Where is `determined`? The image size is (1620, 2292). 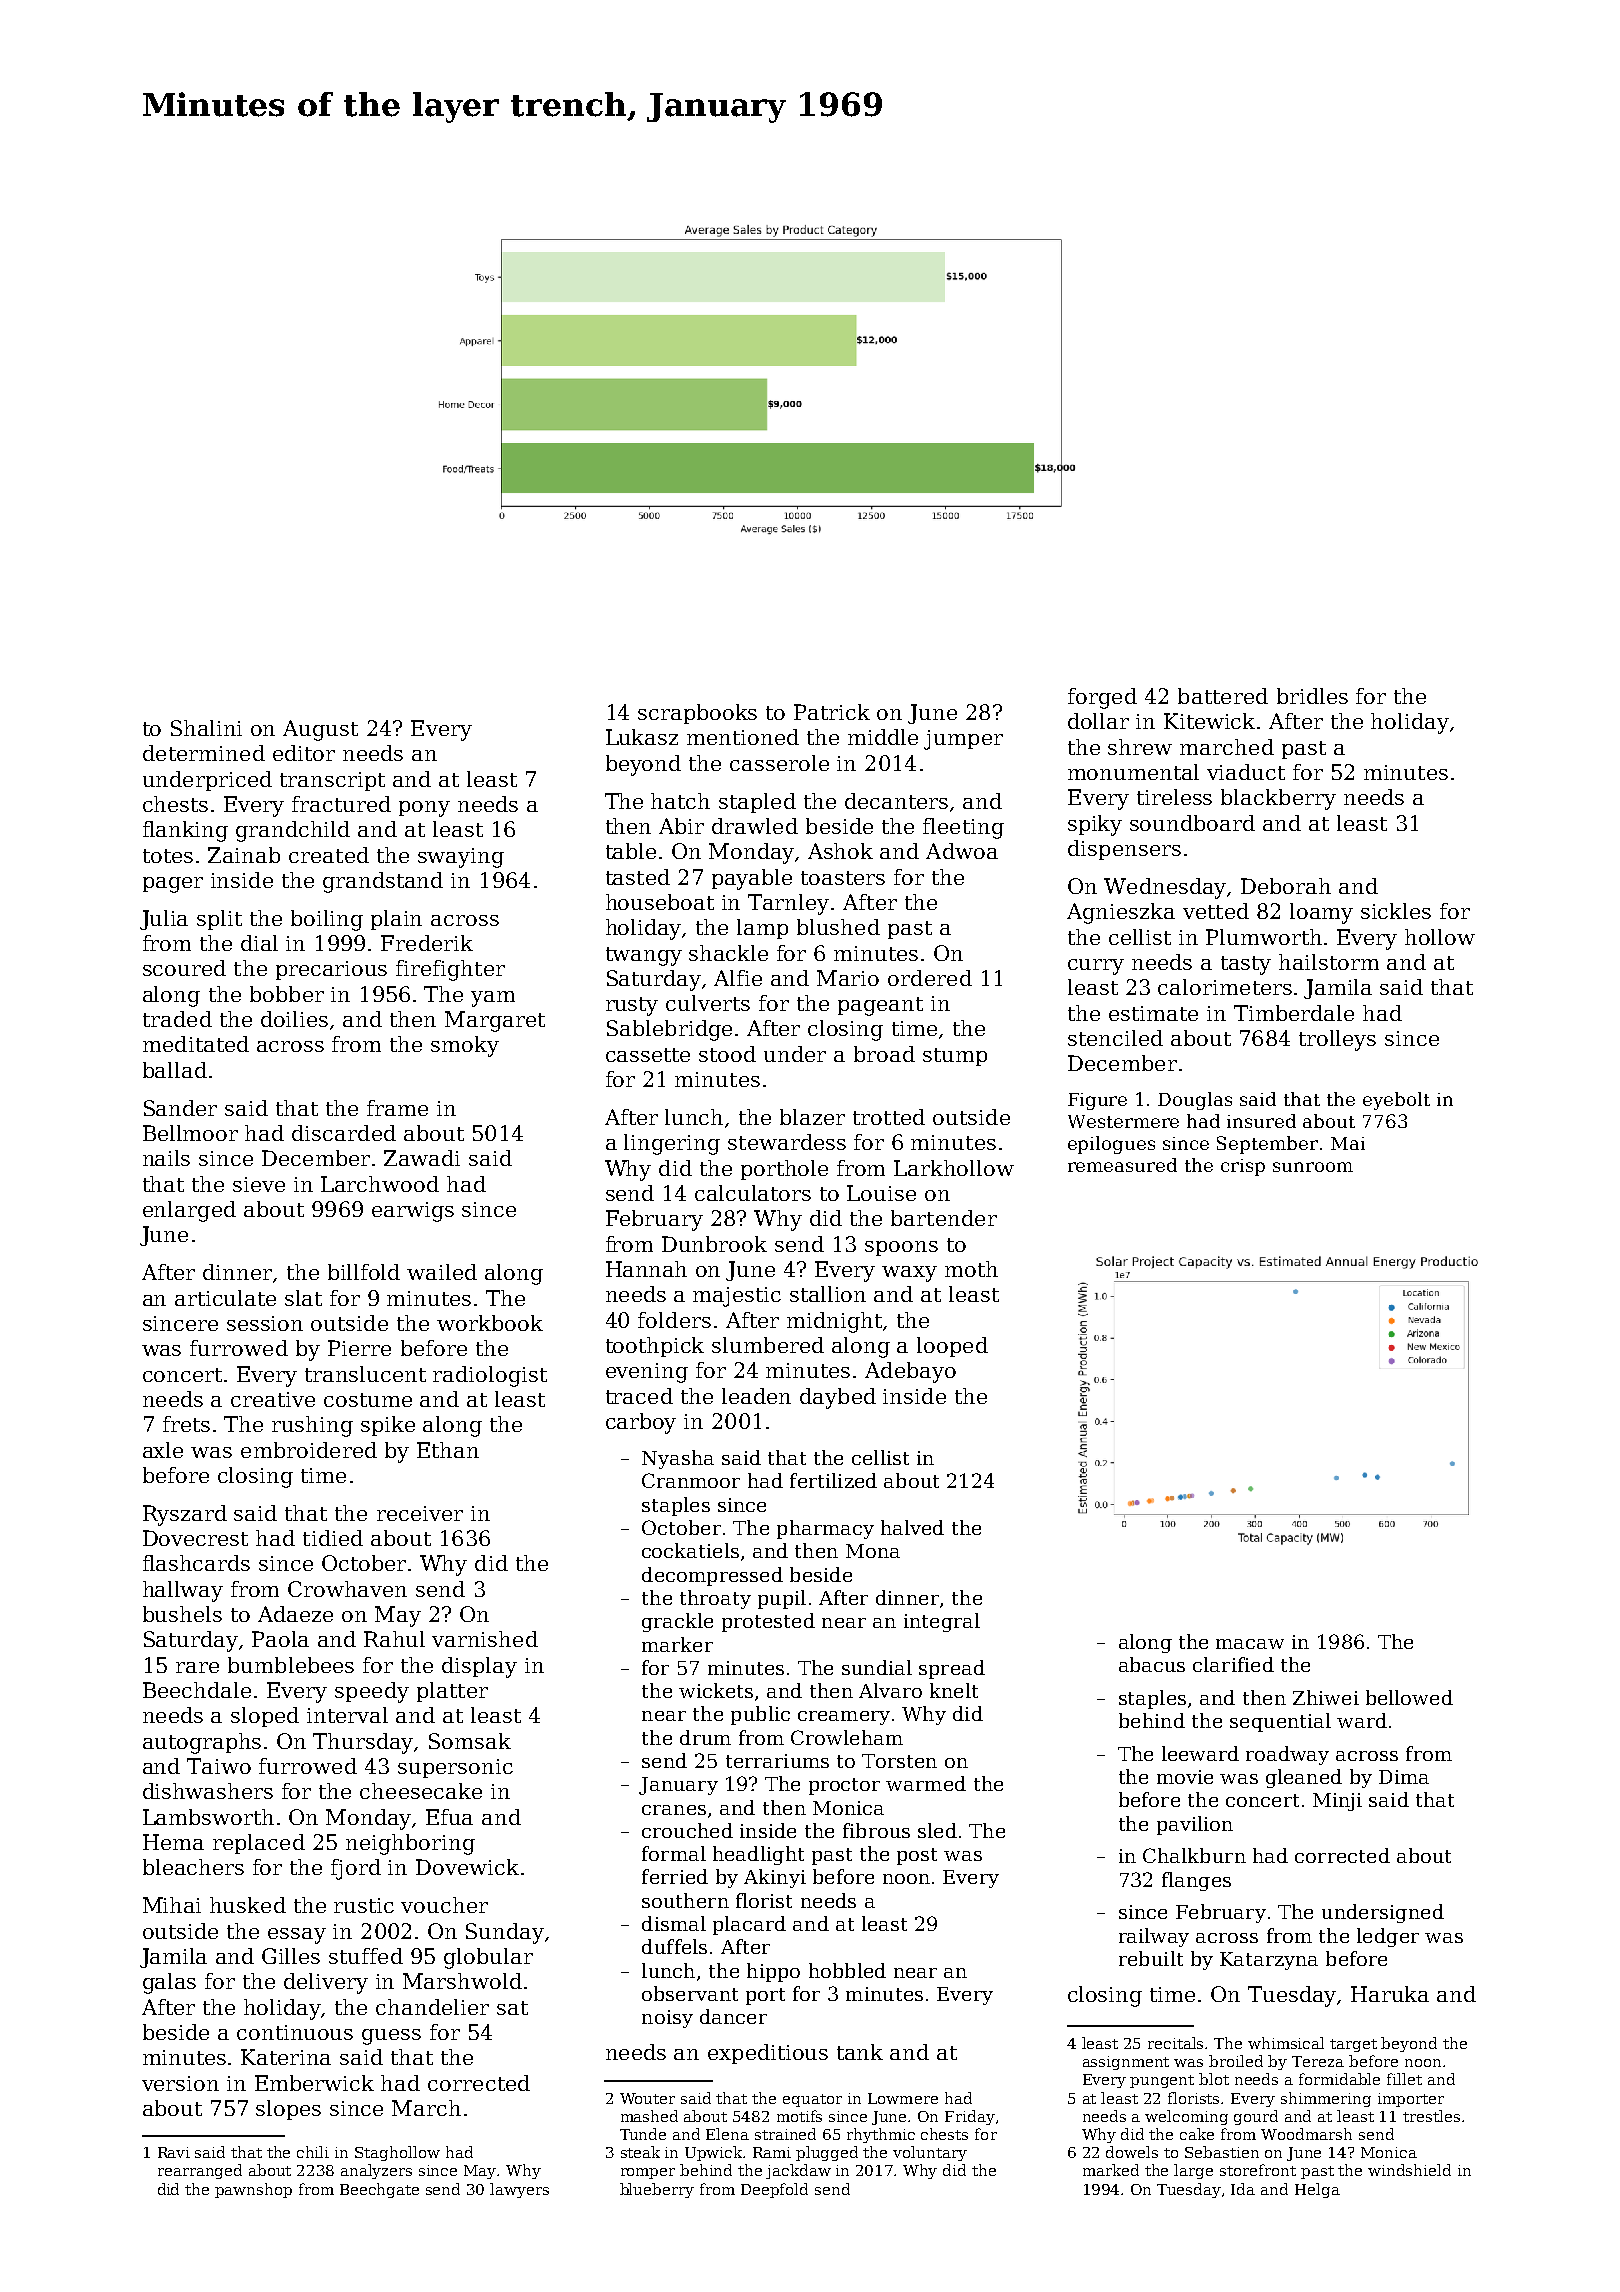
determined is located at coordinates (204, 753).
